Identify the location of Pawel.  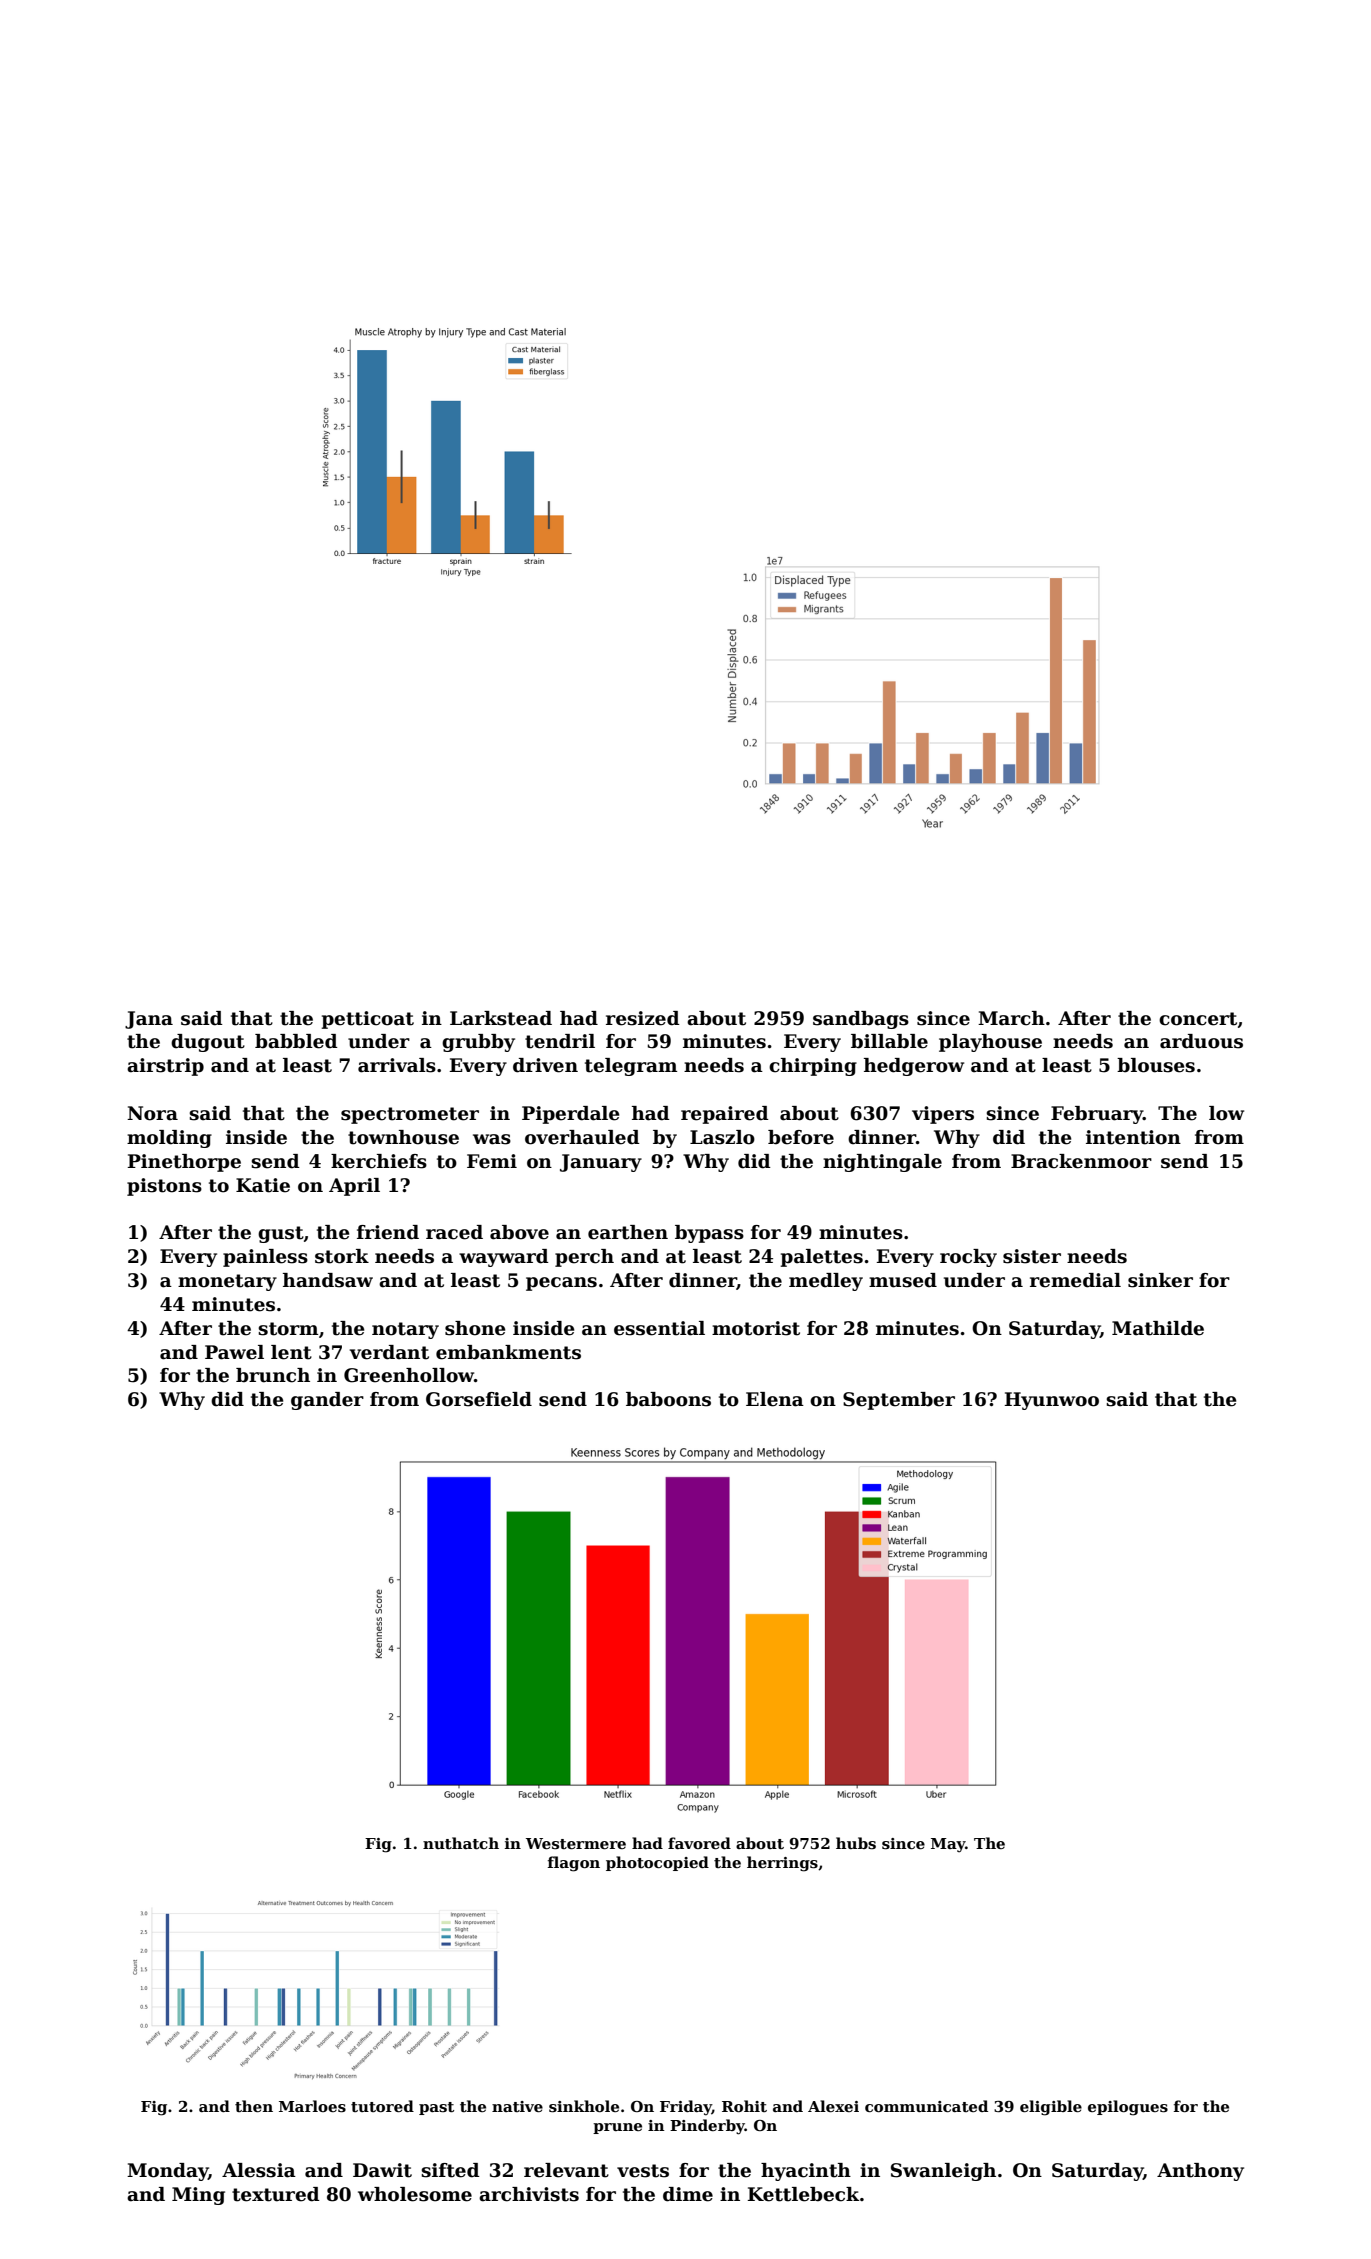
(234, 1352).
